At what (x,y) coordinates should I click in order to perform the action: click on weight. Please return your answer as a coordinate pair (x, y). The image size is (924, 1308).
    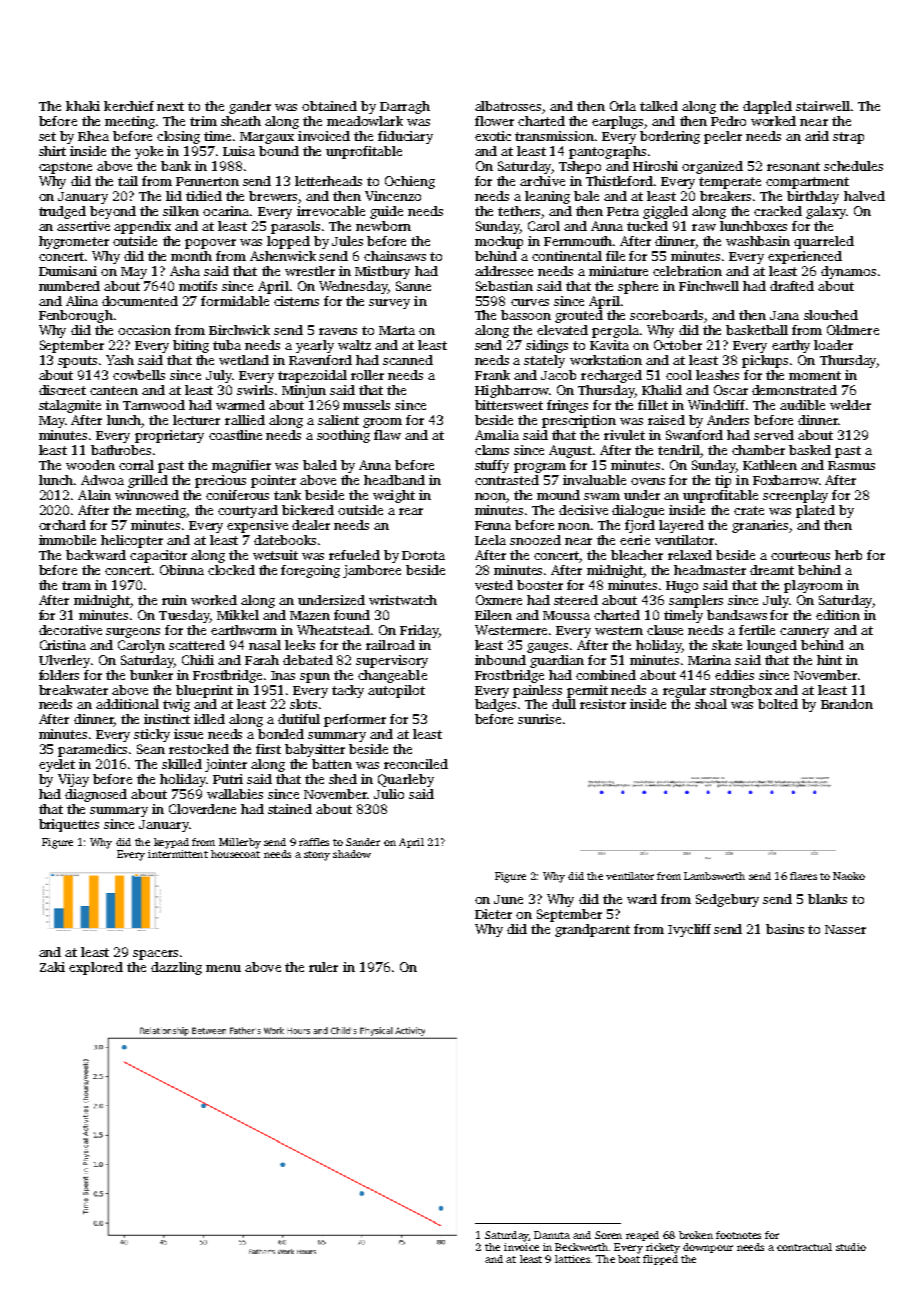
    Looking at the image, I should click on (394, 496).
